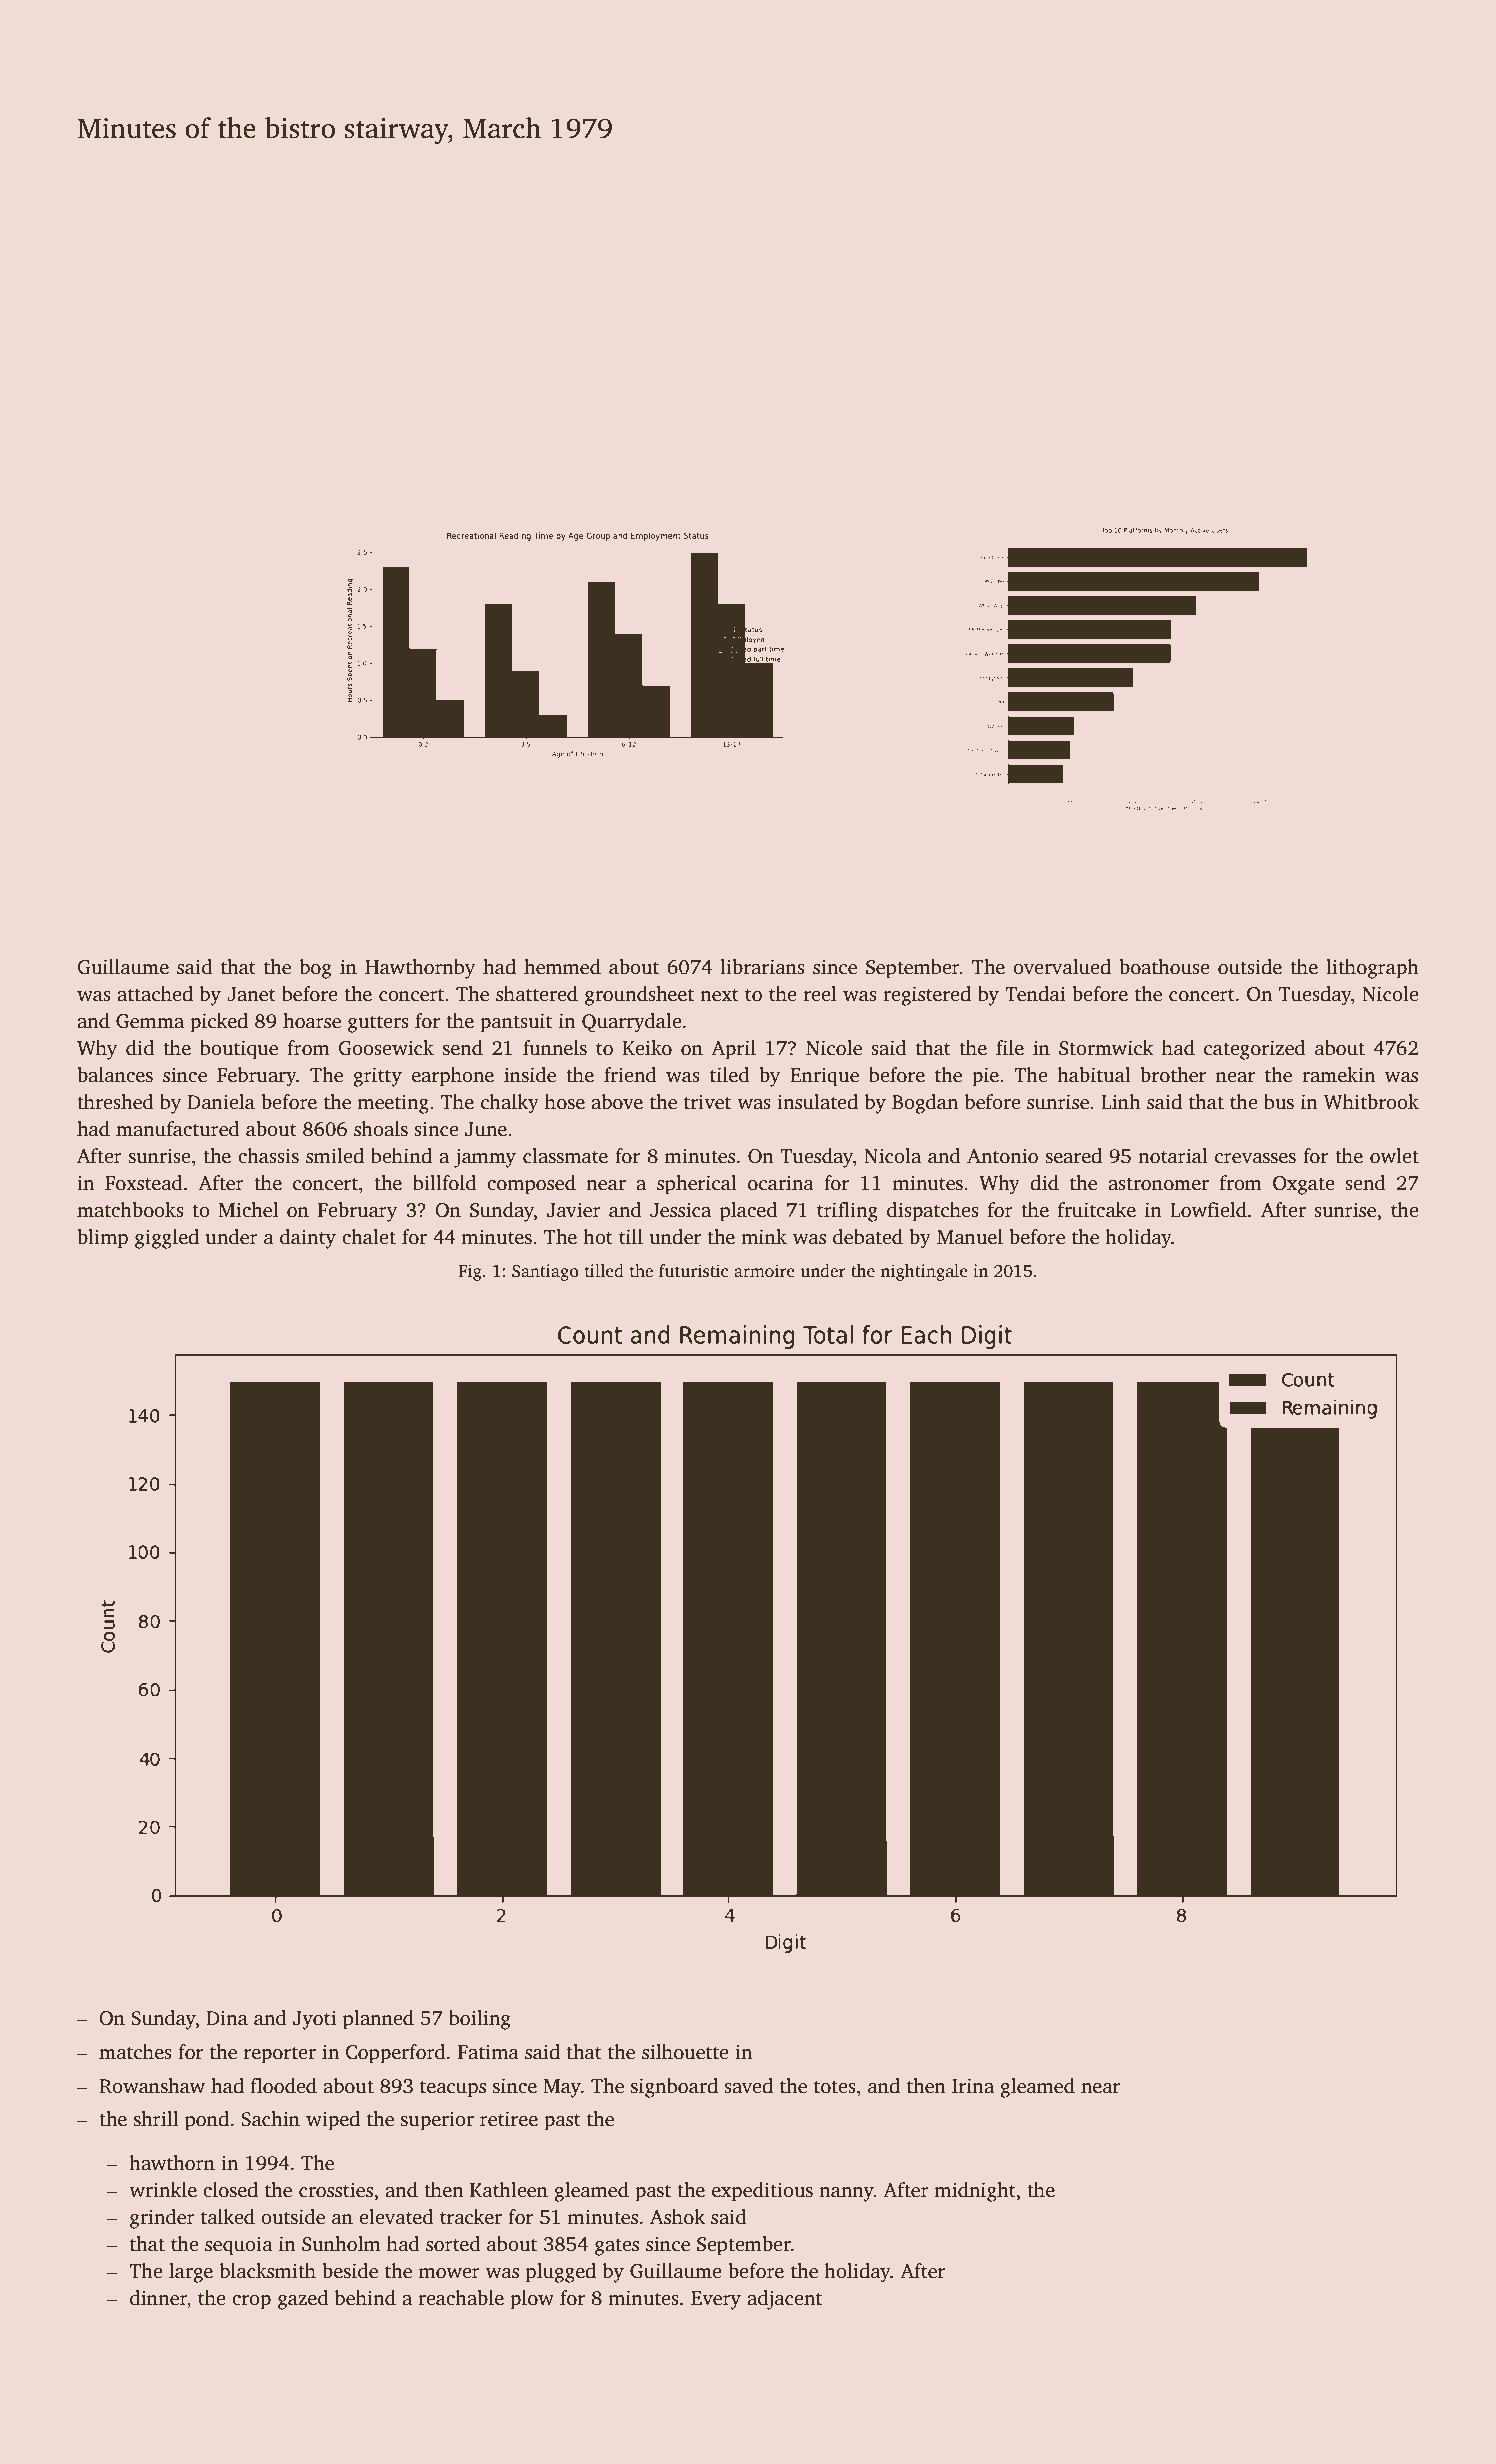 This screenshot has height=2464, width=1496. I want to click on nightingale, so click(924, 1272).
